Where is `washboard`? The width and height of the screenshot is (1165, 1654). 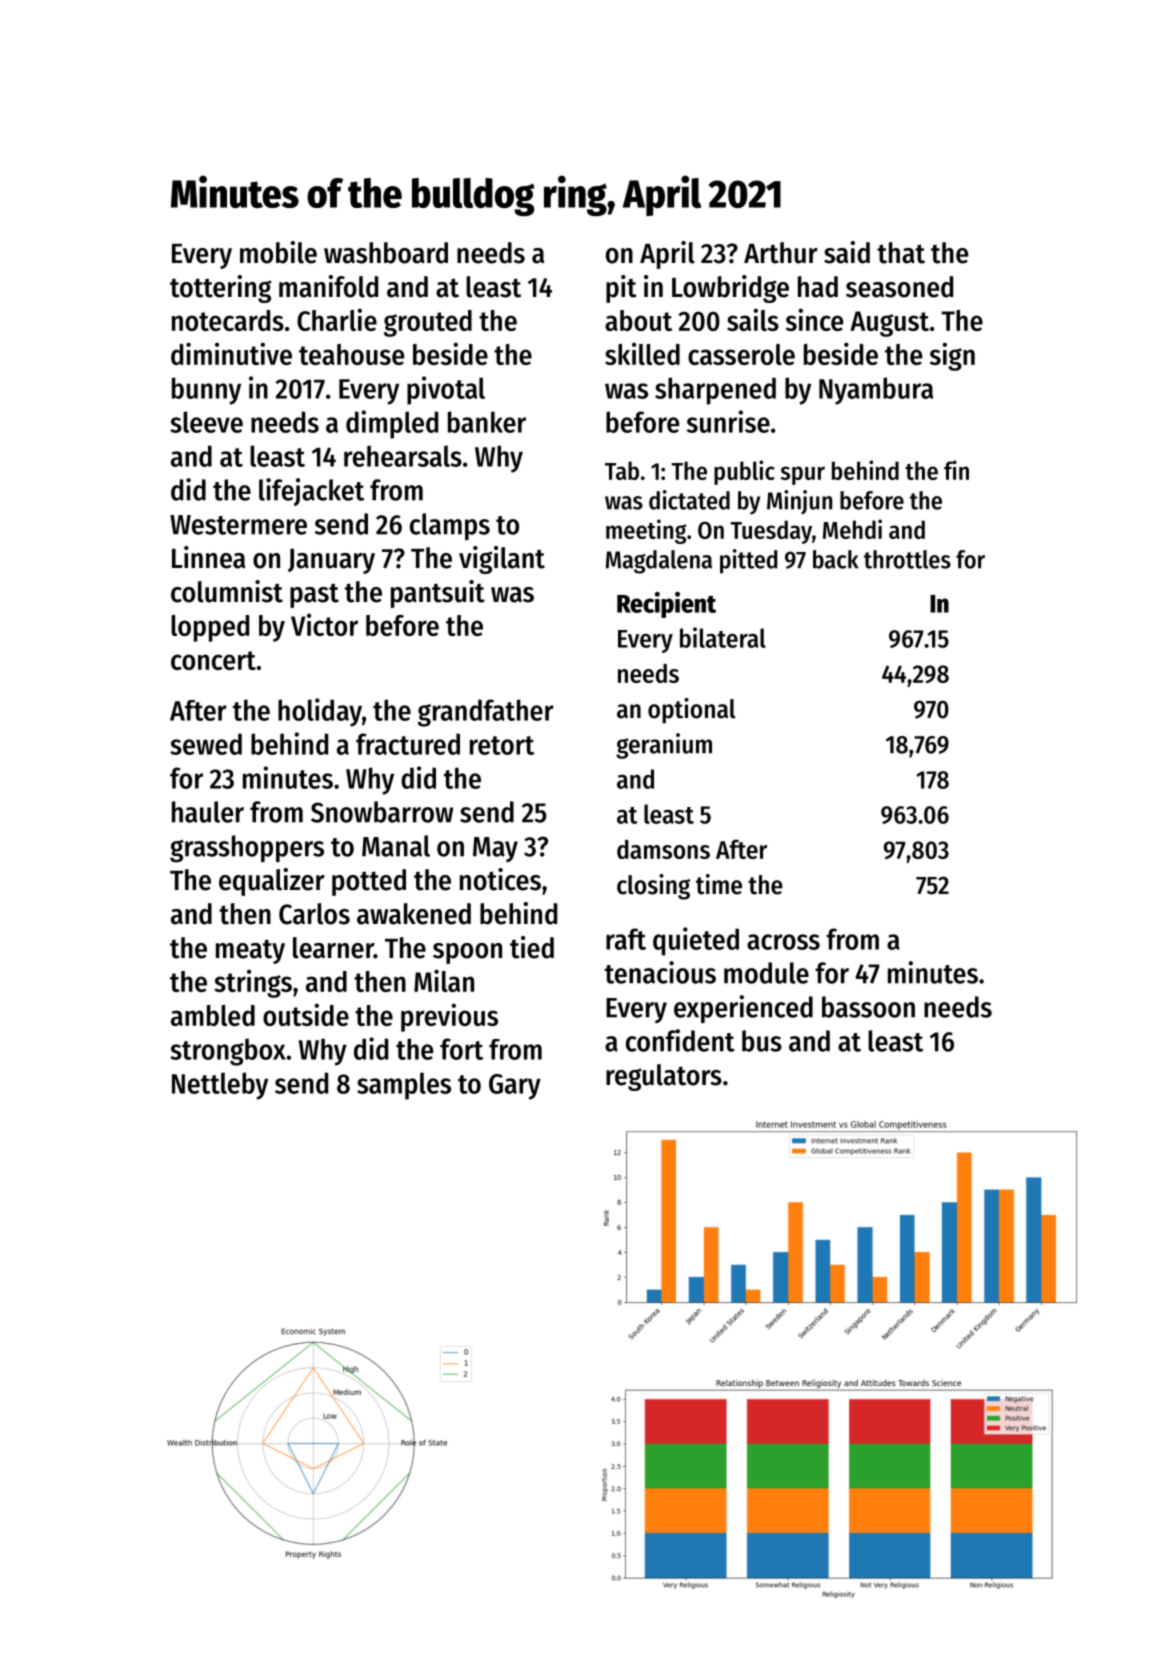 washboard is located at coordinates (386, 253).
